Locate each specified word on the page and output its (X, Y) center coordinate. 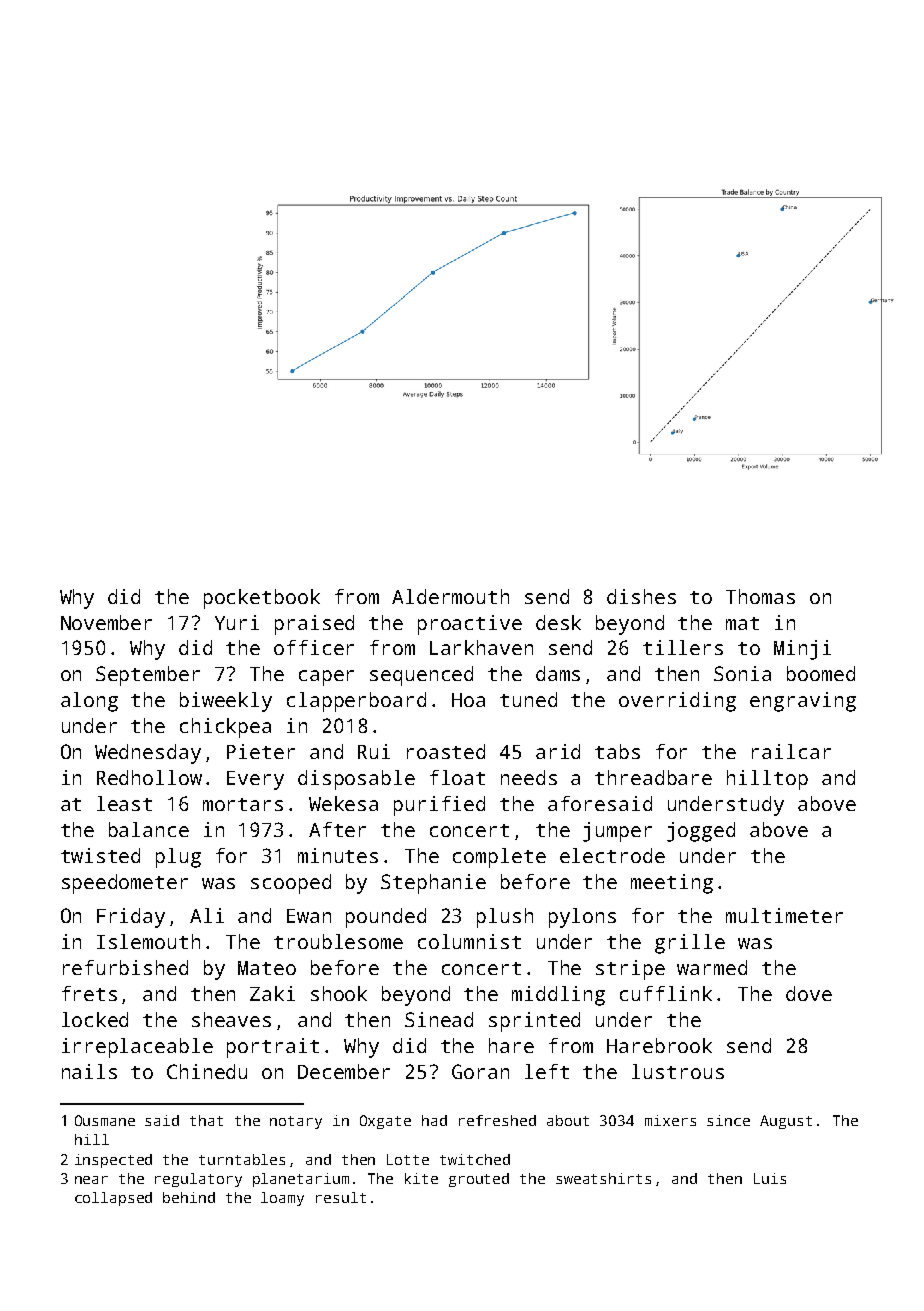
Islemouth (148, 941)
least (124, 803)
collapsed (113, 1199)
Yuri (237, 622)
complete (499, 858)
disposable (356, 780)
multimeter (784, 915)
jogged (701, 832)
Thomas (760, 596)
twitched (475, 1159)
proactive (470, 625)
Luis (770, 1178)
